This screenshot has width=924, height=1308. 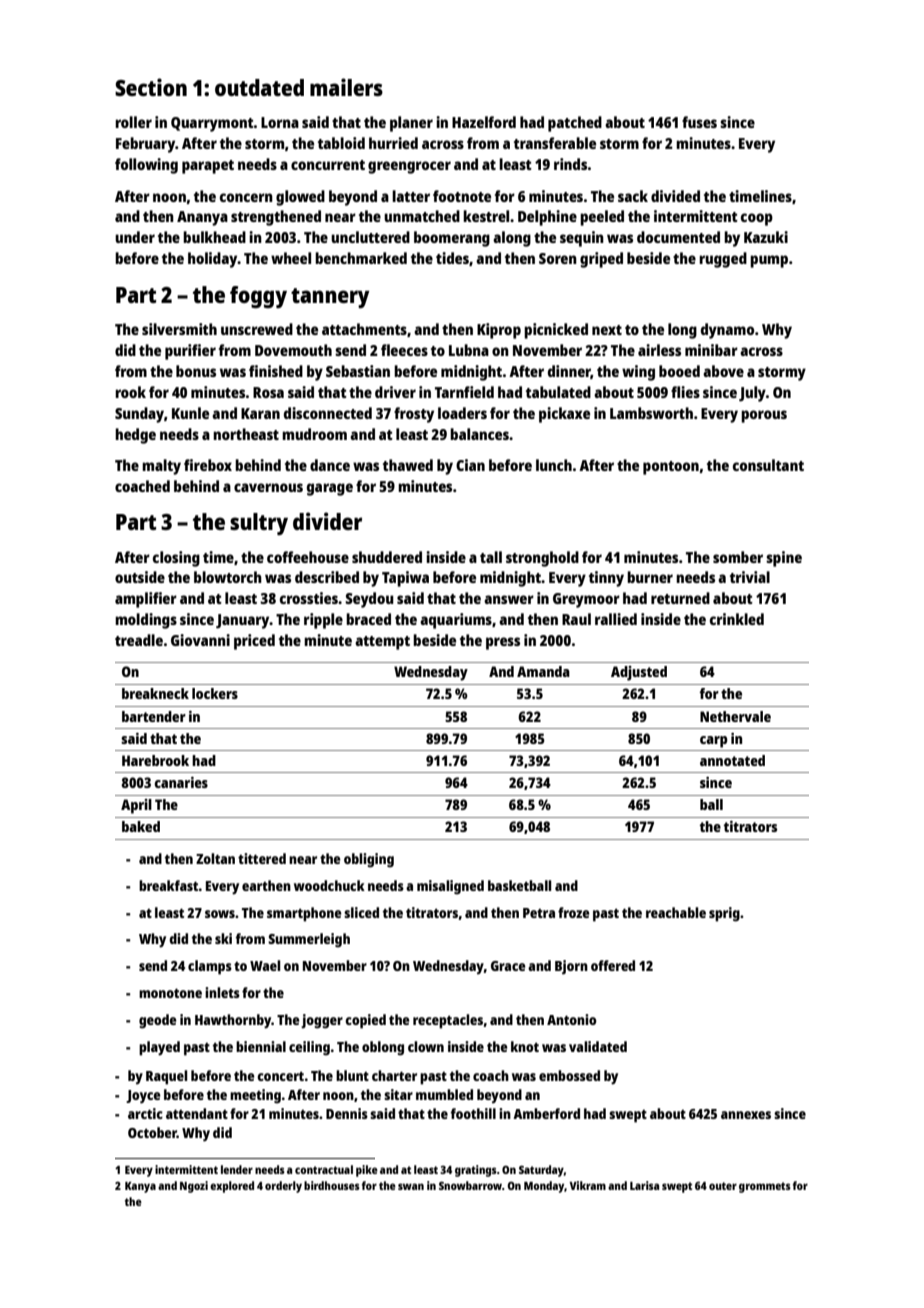 I want to click on patched, so click(x=575, y=124).
